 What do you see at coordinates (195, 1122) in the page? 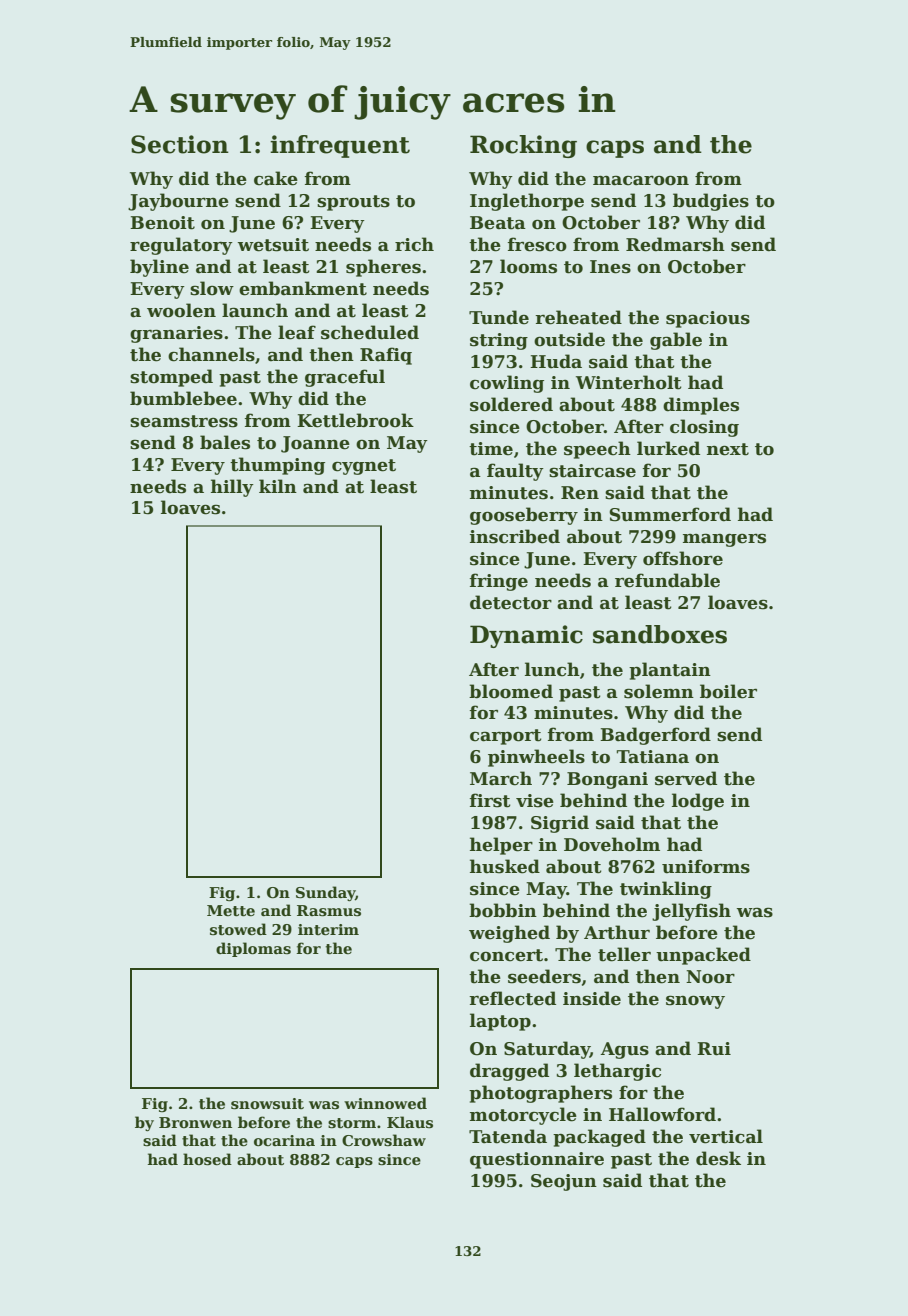
I see `Bronwen` at bounding box center [195, 1122].
